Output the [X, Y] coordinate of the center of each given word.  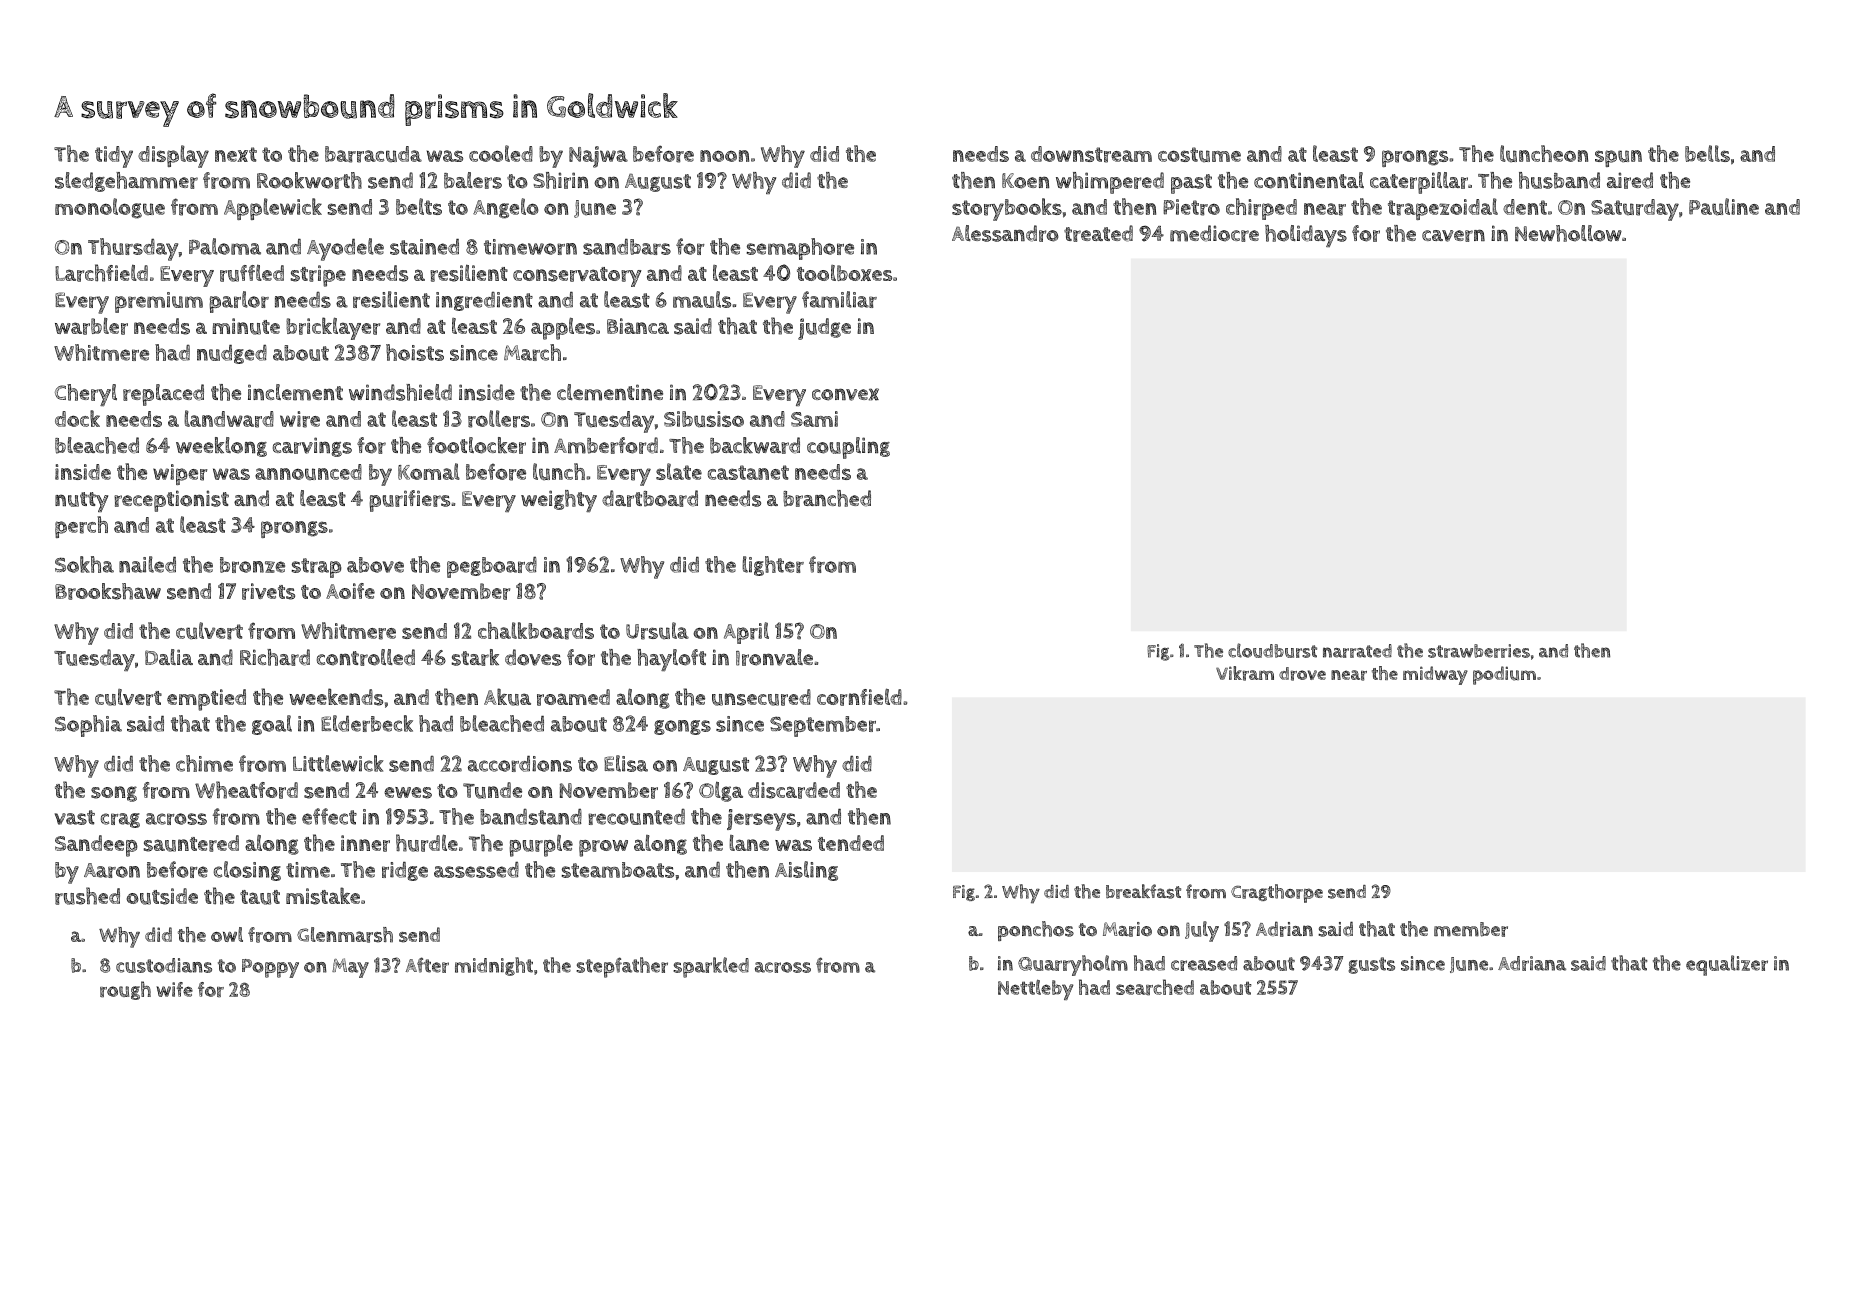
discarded [794, 790]
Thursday [133, 249]
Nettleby [1035, 989]
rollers [499, 419]
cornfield [859, 697]
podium [1504, 675]
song [114, 794]
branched [827, 498]
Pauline [1724, 206]
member [1471, 929]
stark [475, 657]
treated [1098, 233]
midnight [494, 966]
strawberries [1479, 651]
